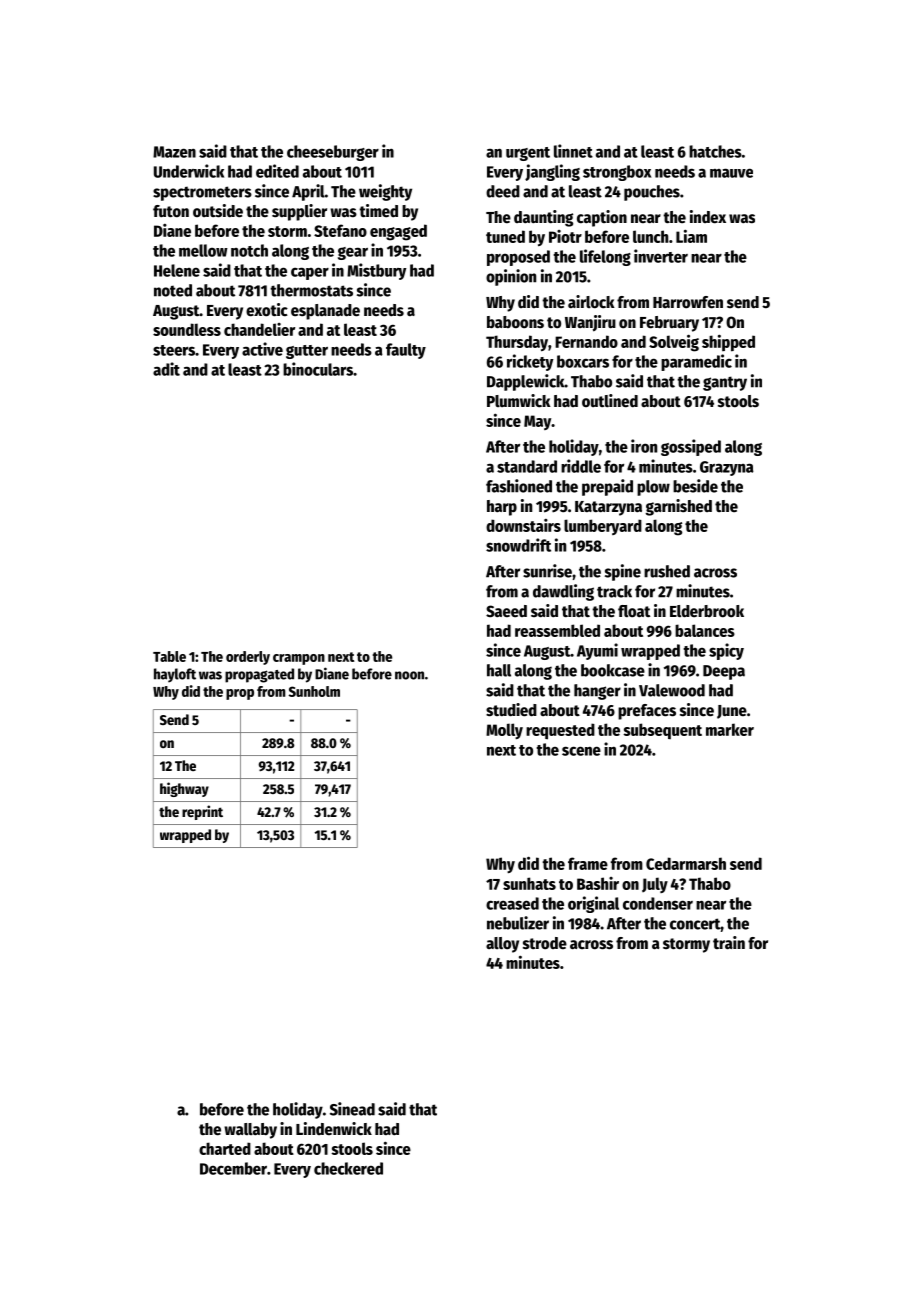  Describe the element at coordinates (307, 352) in the screenshot. I see `gutter` at that location.
